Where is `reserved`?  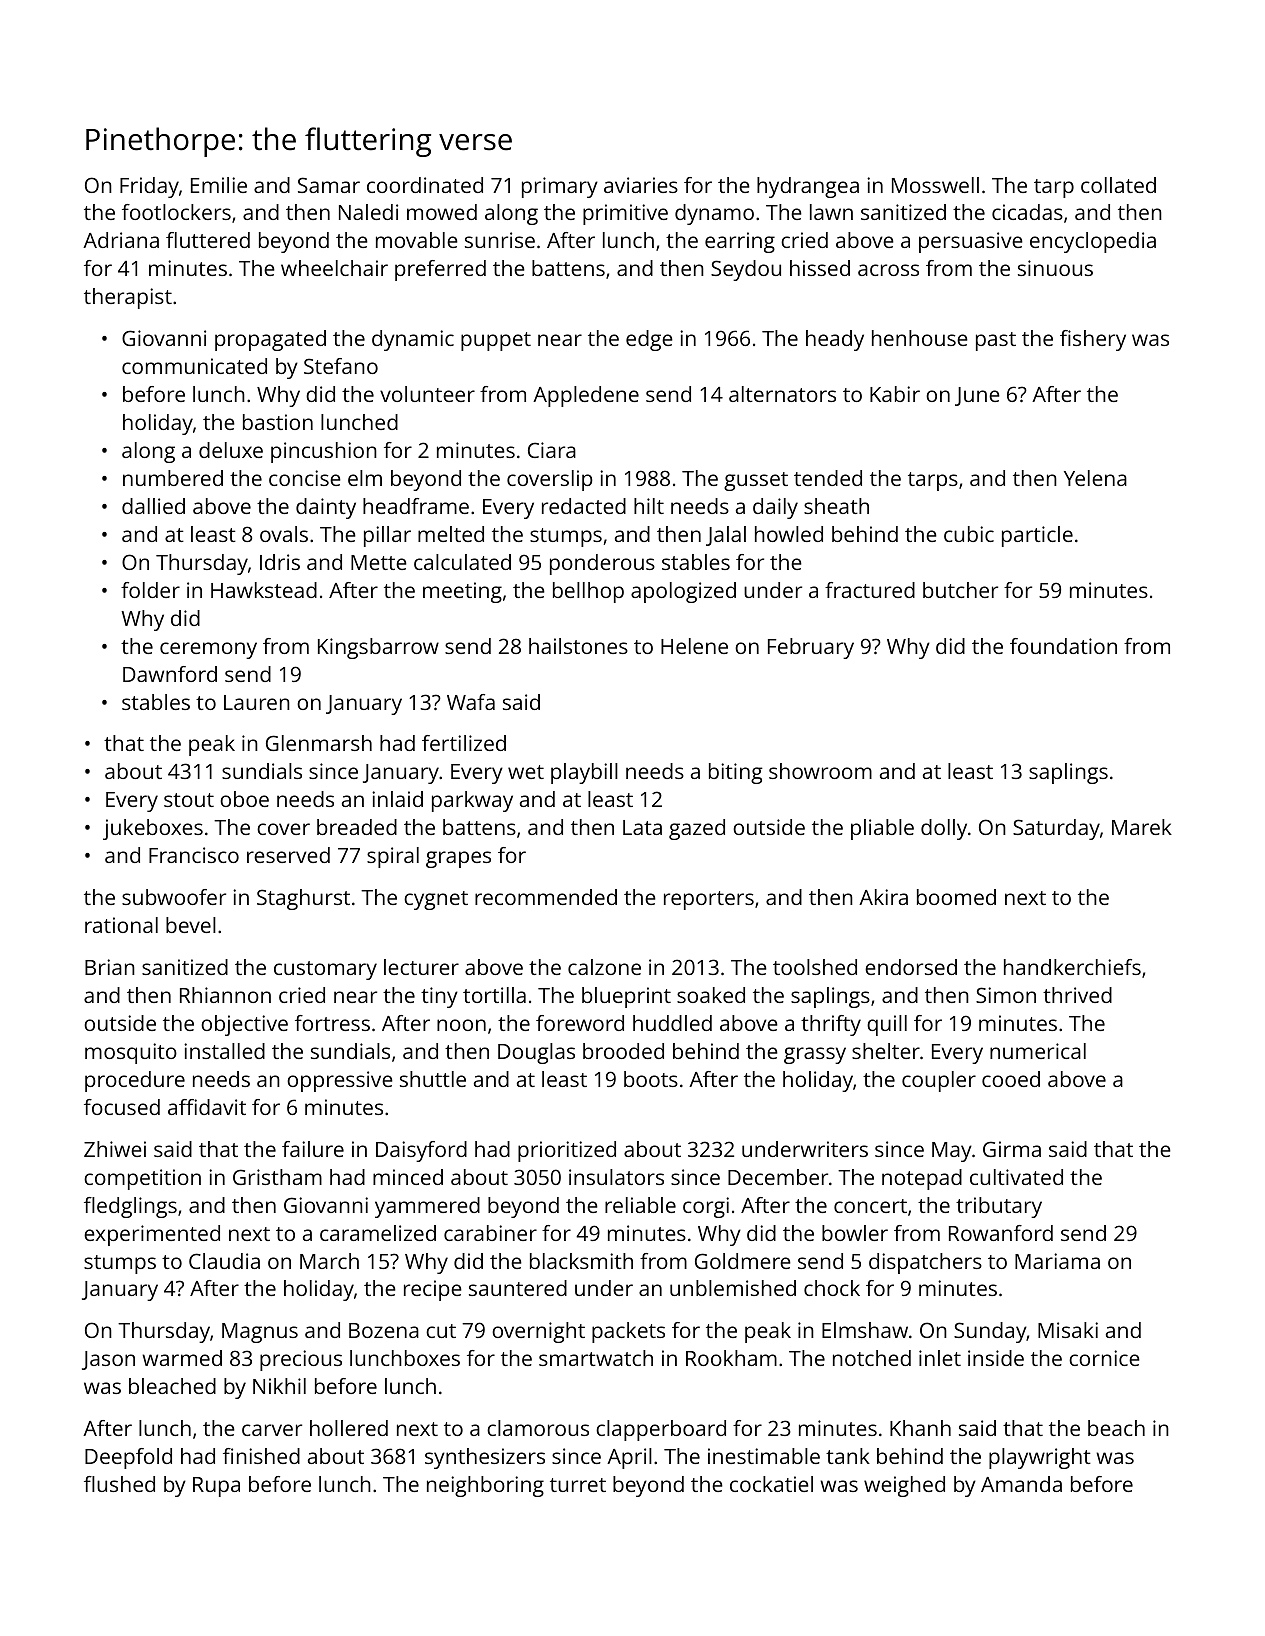 reserved is located at coordinates (288, 855).
